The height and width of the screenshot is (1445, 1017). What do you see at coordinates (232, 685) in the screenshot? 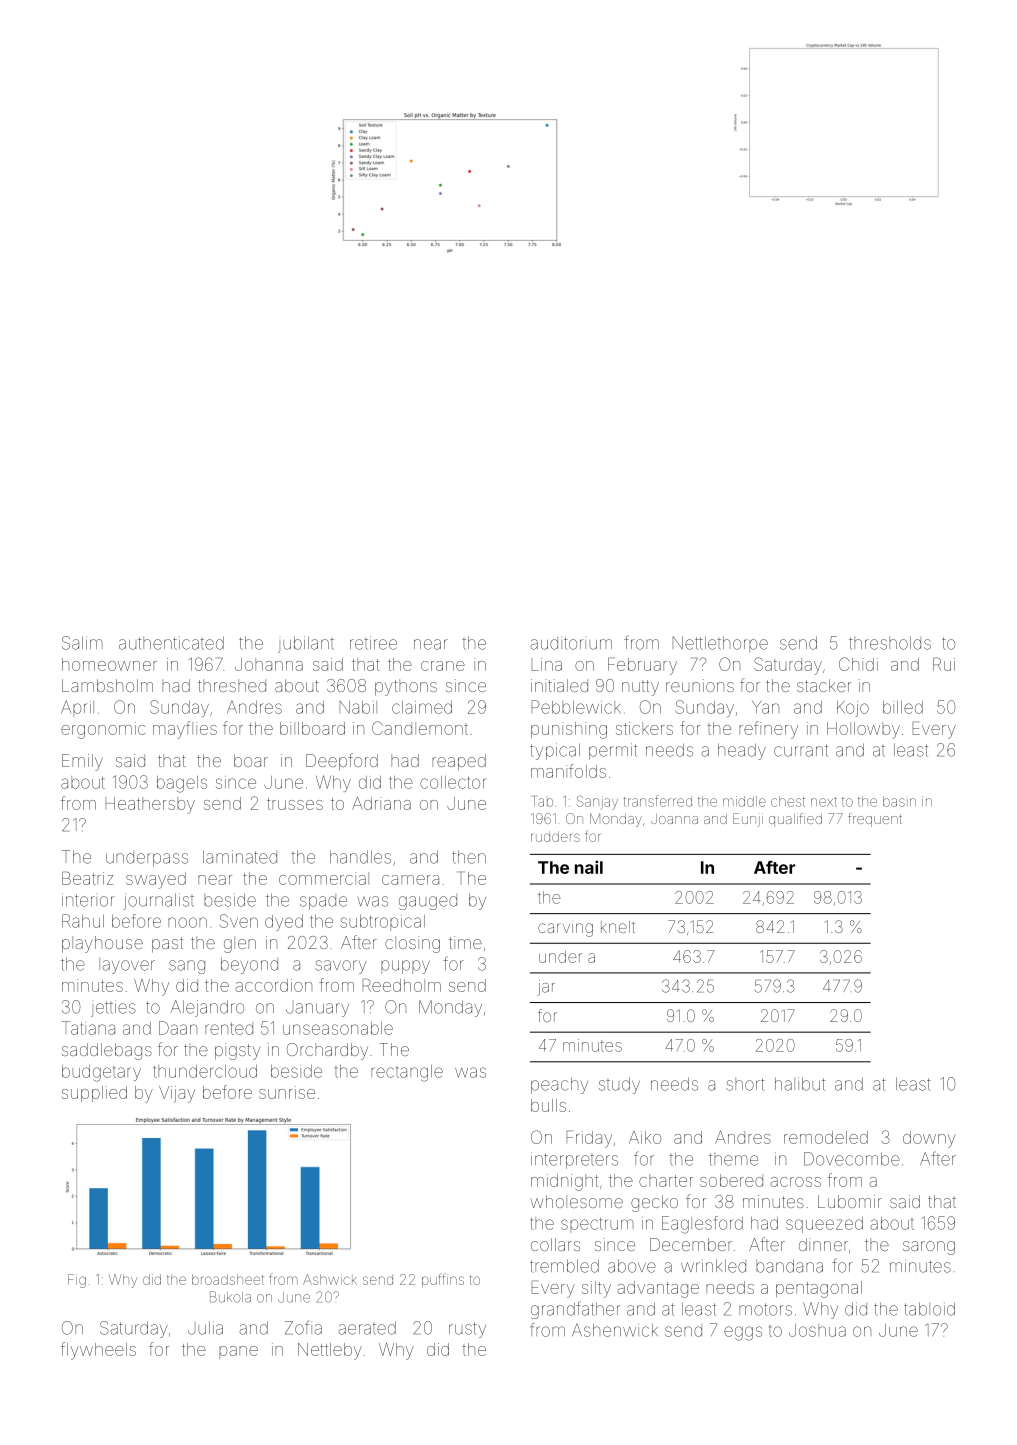
I see `threshed` at bounding box center [232, 685].
